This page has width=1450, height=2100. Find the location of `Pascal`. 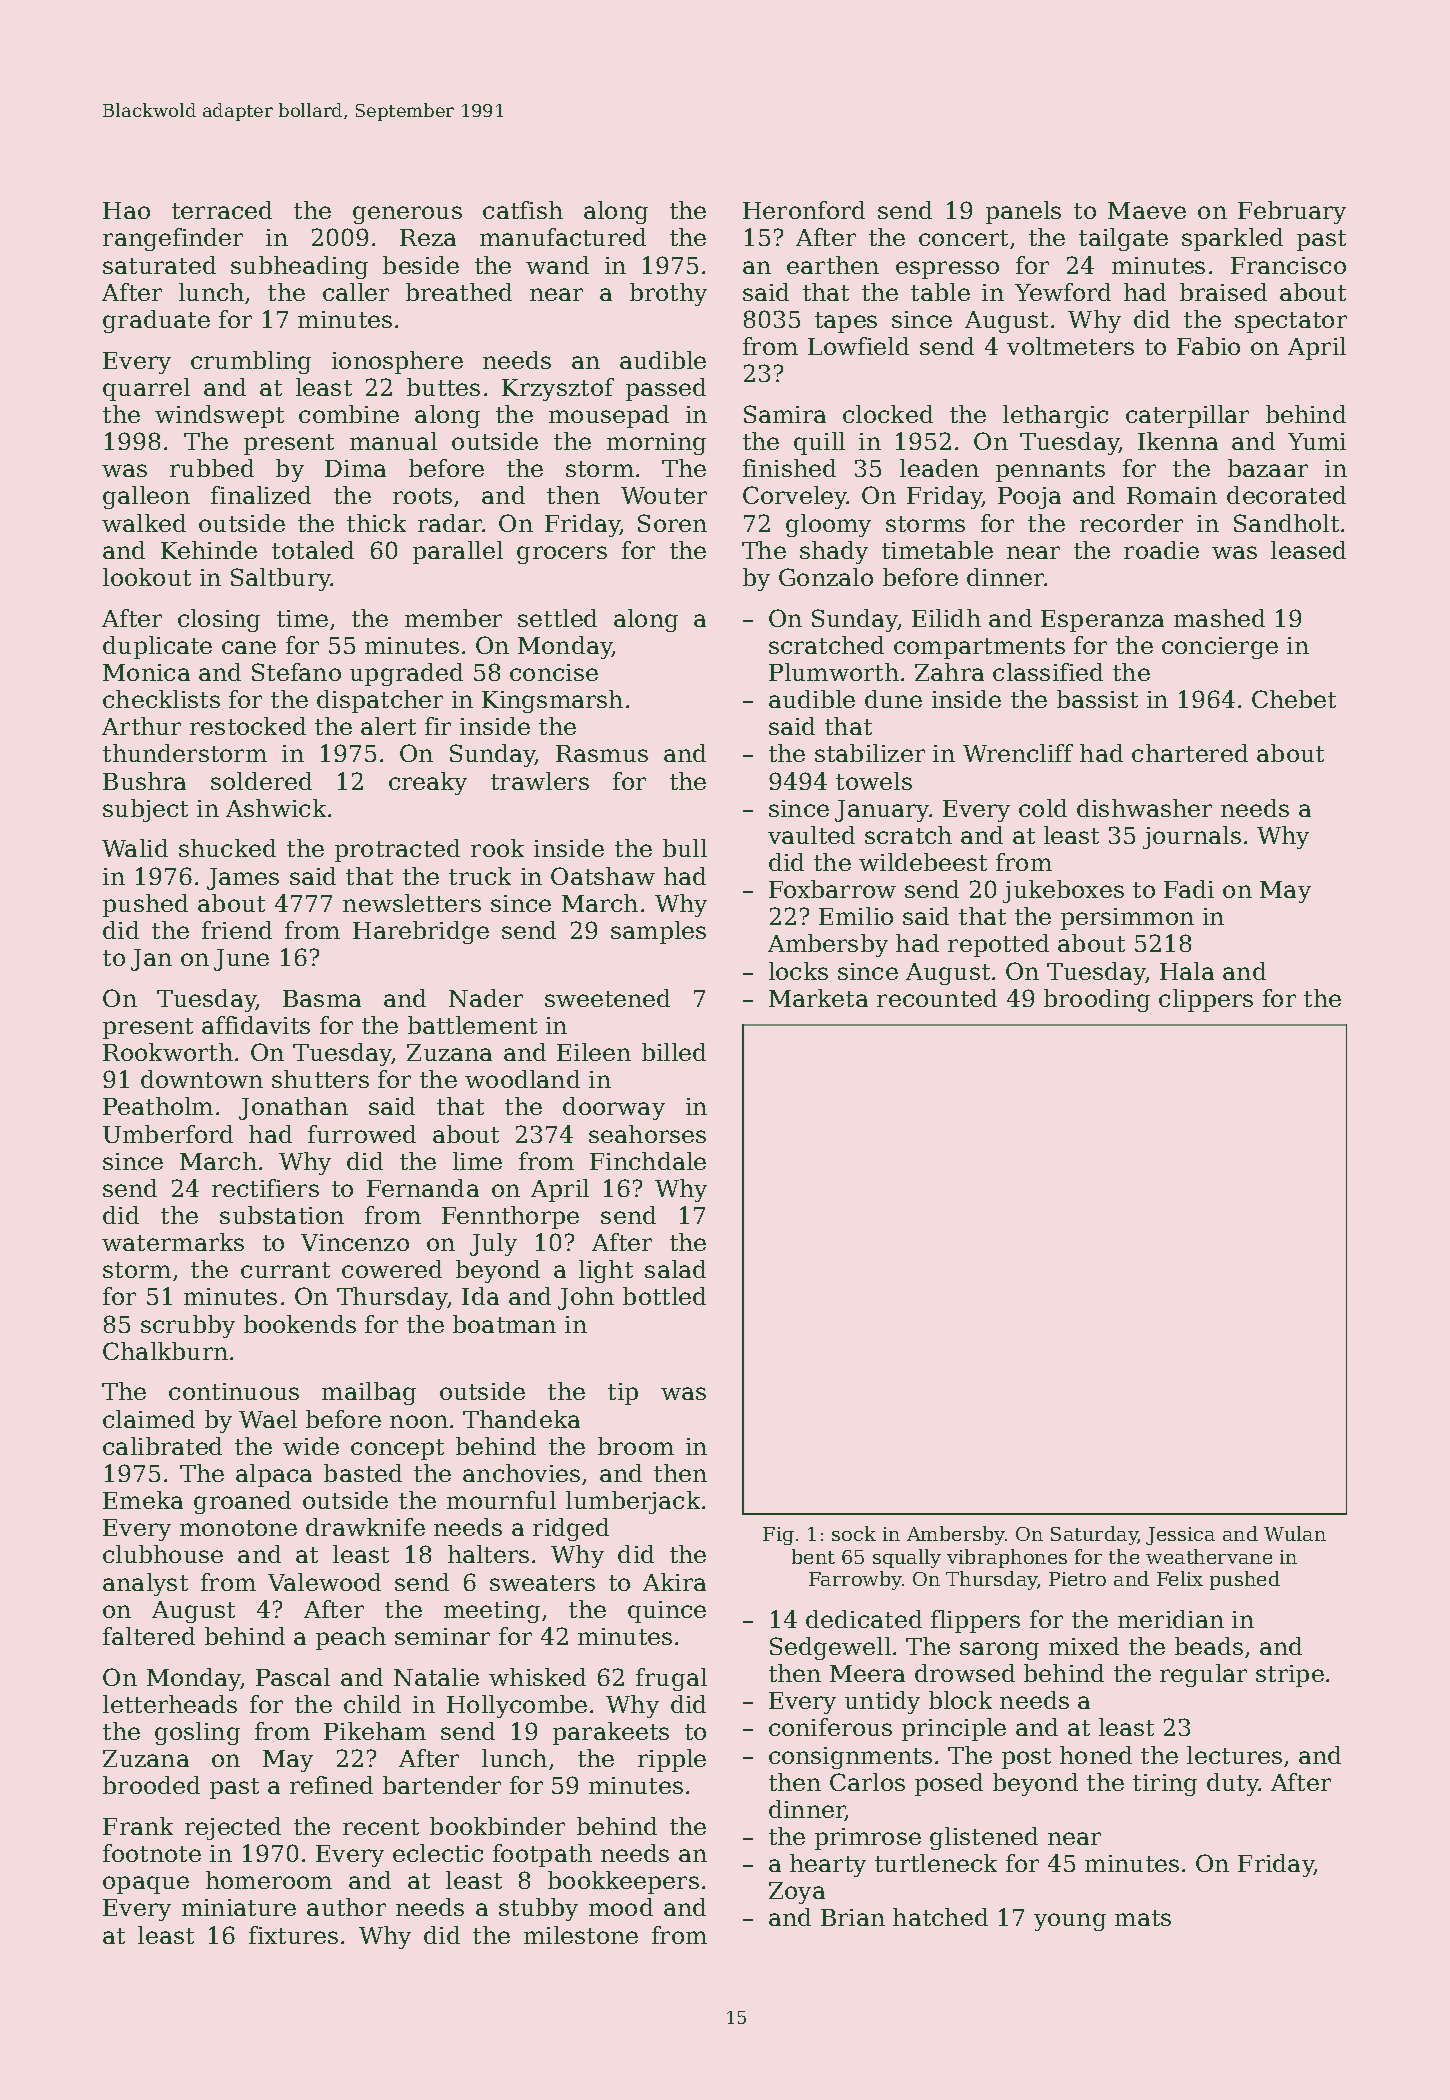

Pascal is located at coordinates (293, 1677).
